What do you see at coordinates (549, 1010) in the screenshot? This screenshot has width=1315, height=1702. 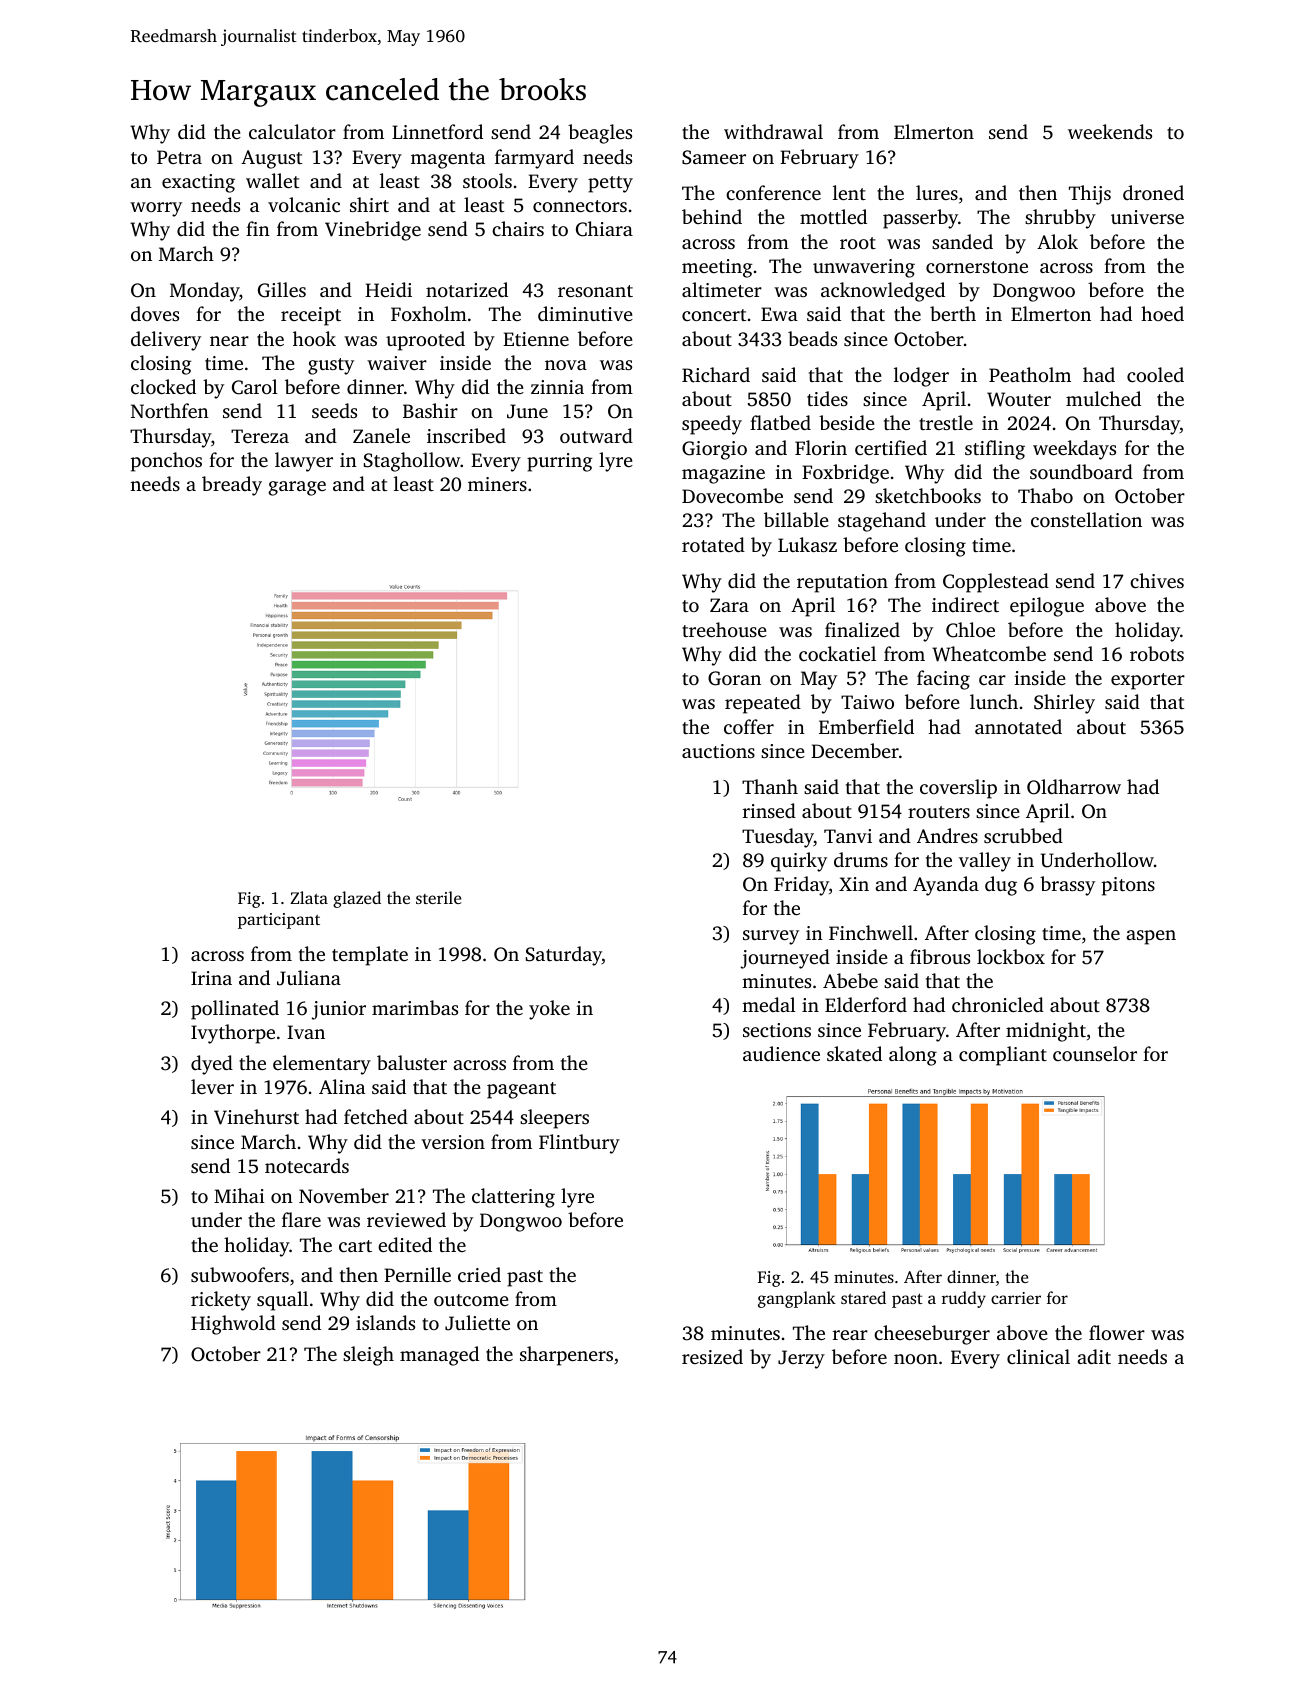 I see `yoke` at bounding box center [549, 1010].
